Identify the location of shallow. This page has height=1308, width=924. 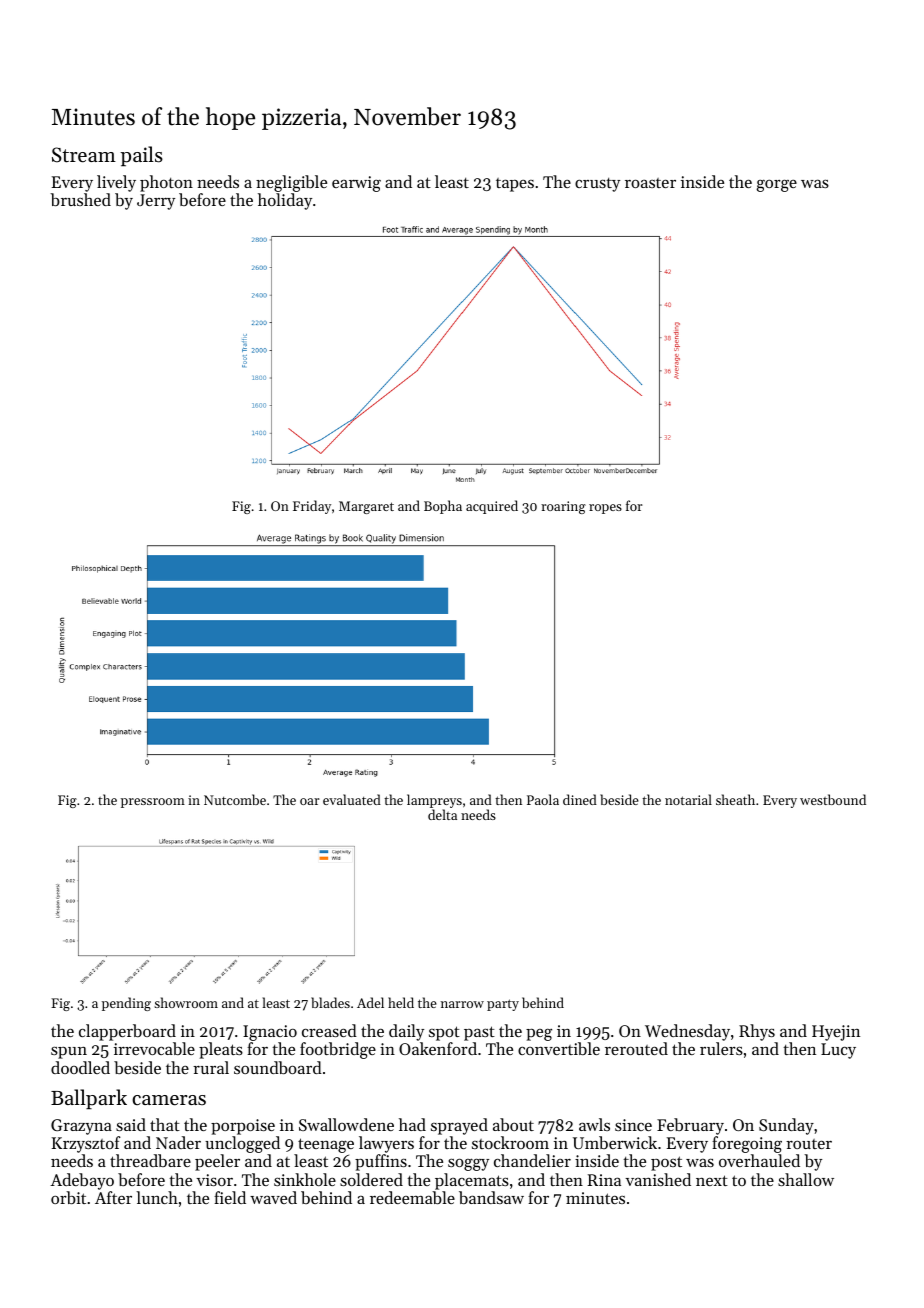
(806, 1179).
